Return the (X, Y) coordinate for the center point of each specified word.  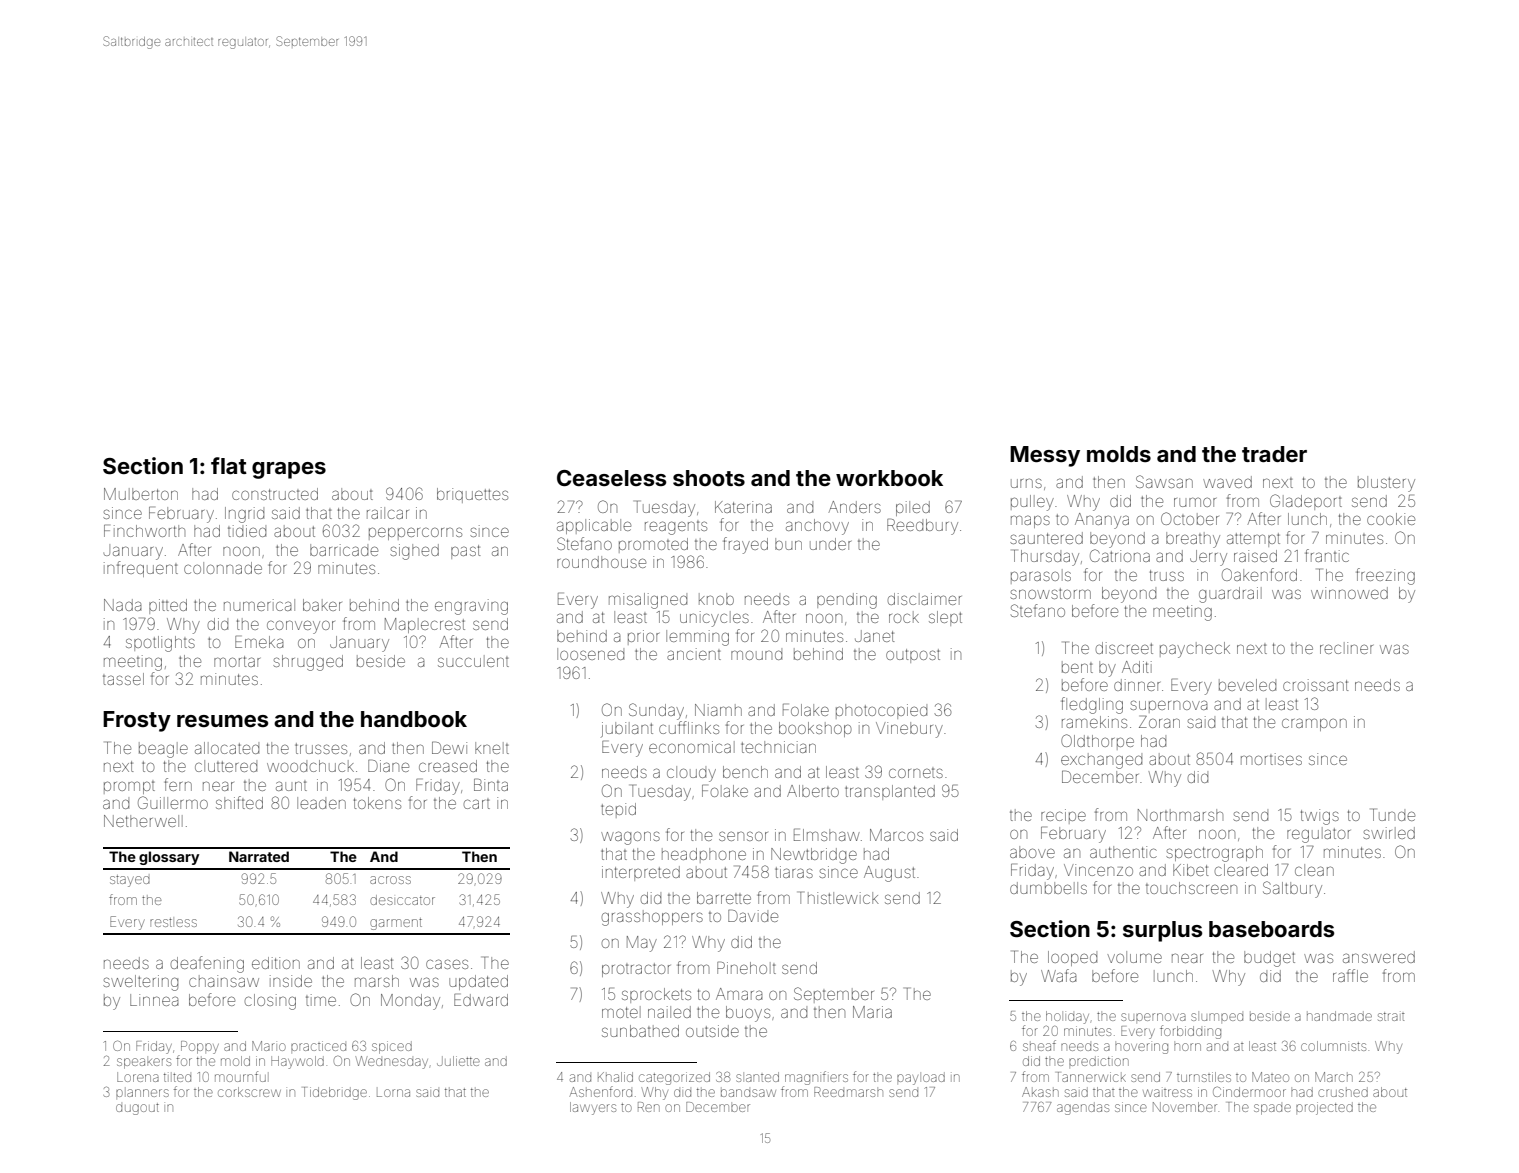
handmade (1339, 1016)
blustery (1386, 484)
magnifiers (816, 1078)
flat (229, 465)
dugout (137, 1109)
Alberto (813, 791)
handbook (414, 719)
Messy (1045, 456)
